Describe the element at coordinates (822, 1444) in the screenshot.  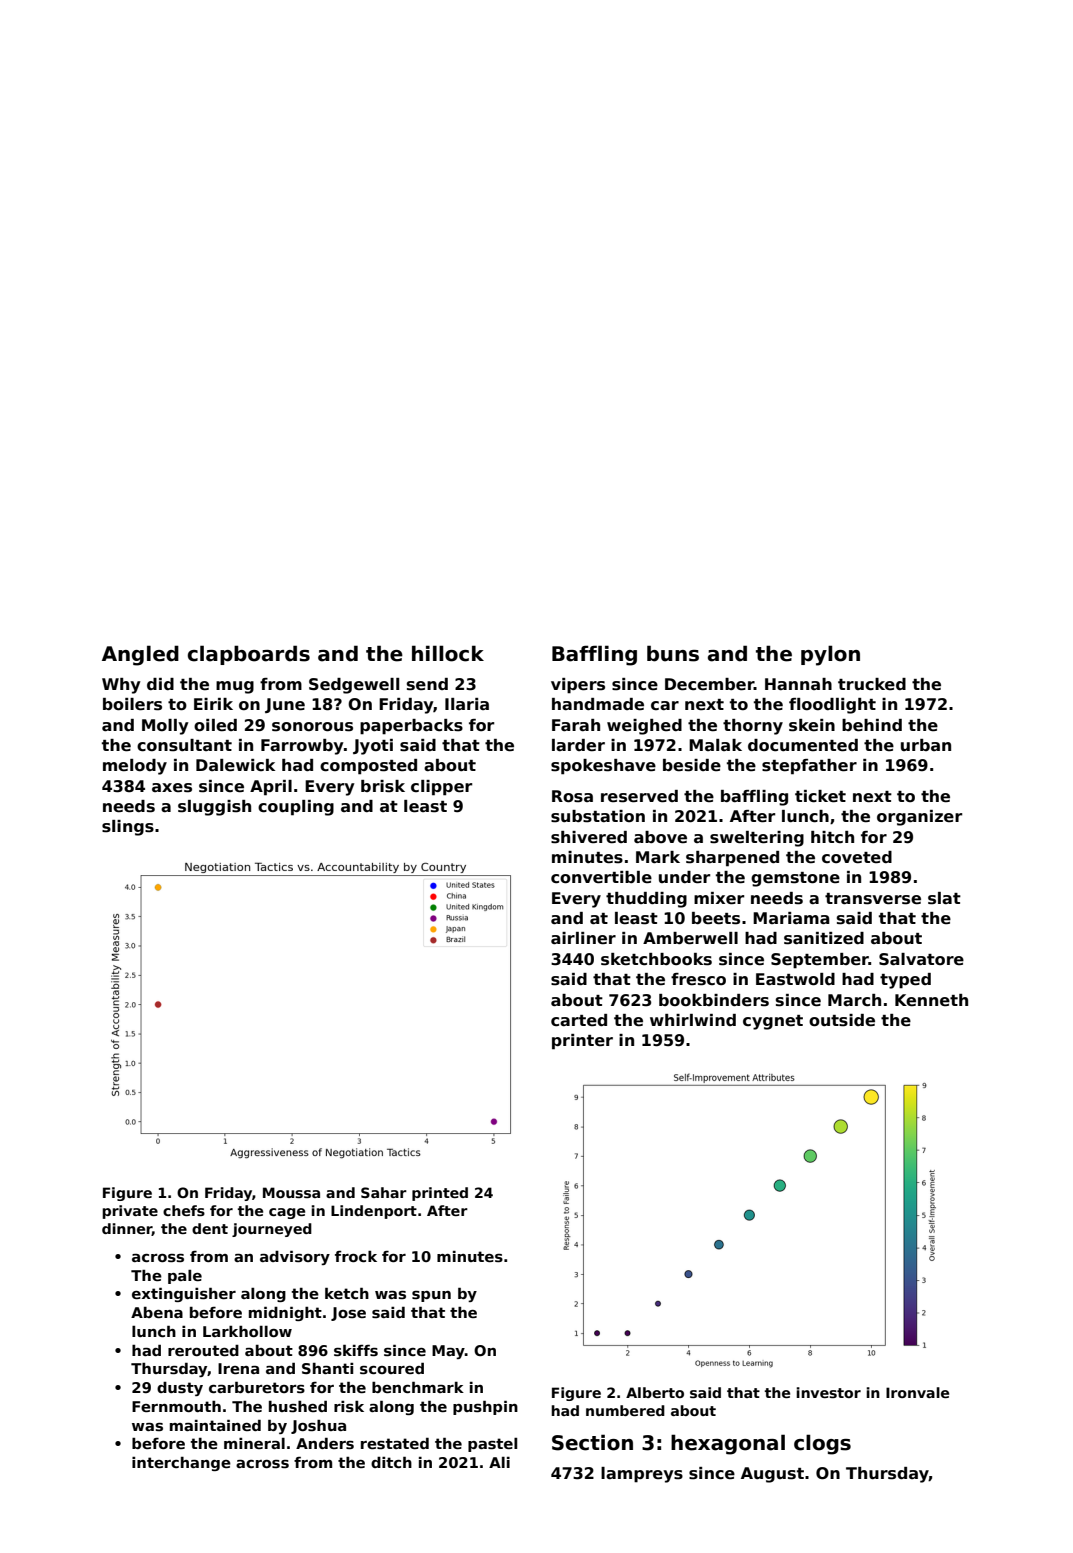
I see `clogs` at that location.
